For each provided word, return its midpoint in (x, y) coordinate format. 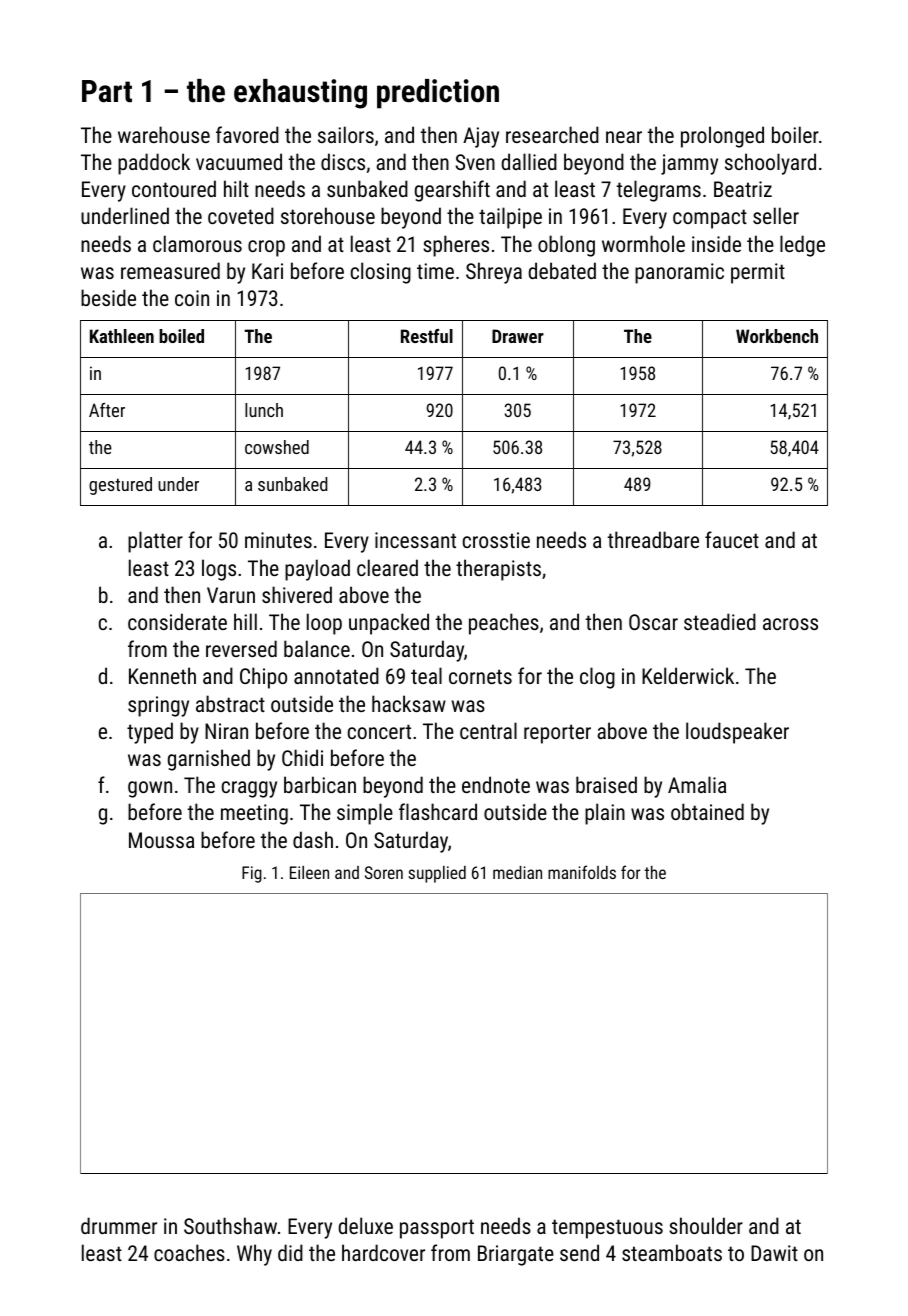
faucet (732, 539)
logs (219, 570)
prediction (438, 94)
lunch (264, 410)
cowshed (277, 447)
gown (150, 789)
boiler (795, 134)
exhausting (300, 94)
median (517, 872)
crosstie (496, 540)
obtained (707, 811)
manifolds (582, 872)
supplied (437, 874)
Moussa (161, 840)
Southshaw (230, 1225)
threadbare (653, 539)
